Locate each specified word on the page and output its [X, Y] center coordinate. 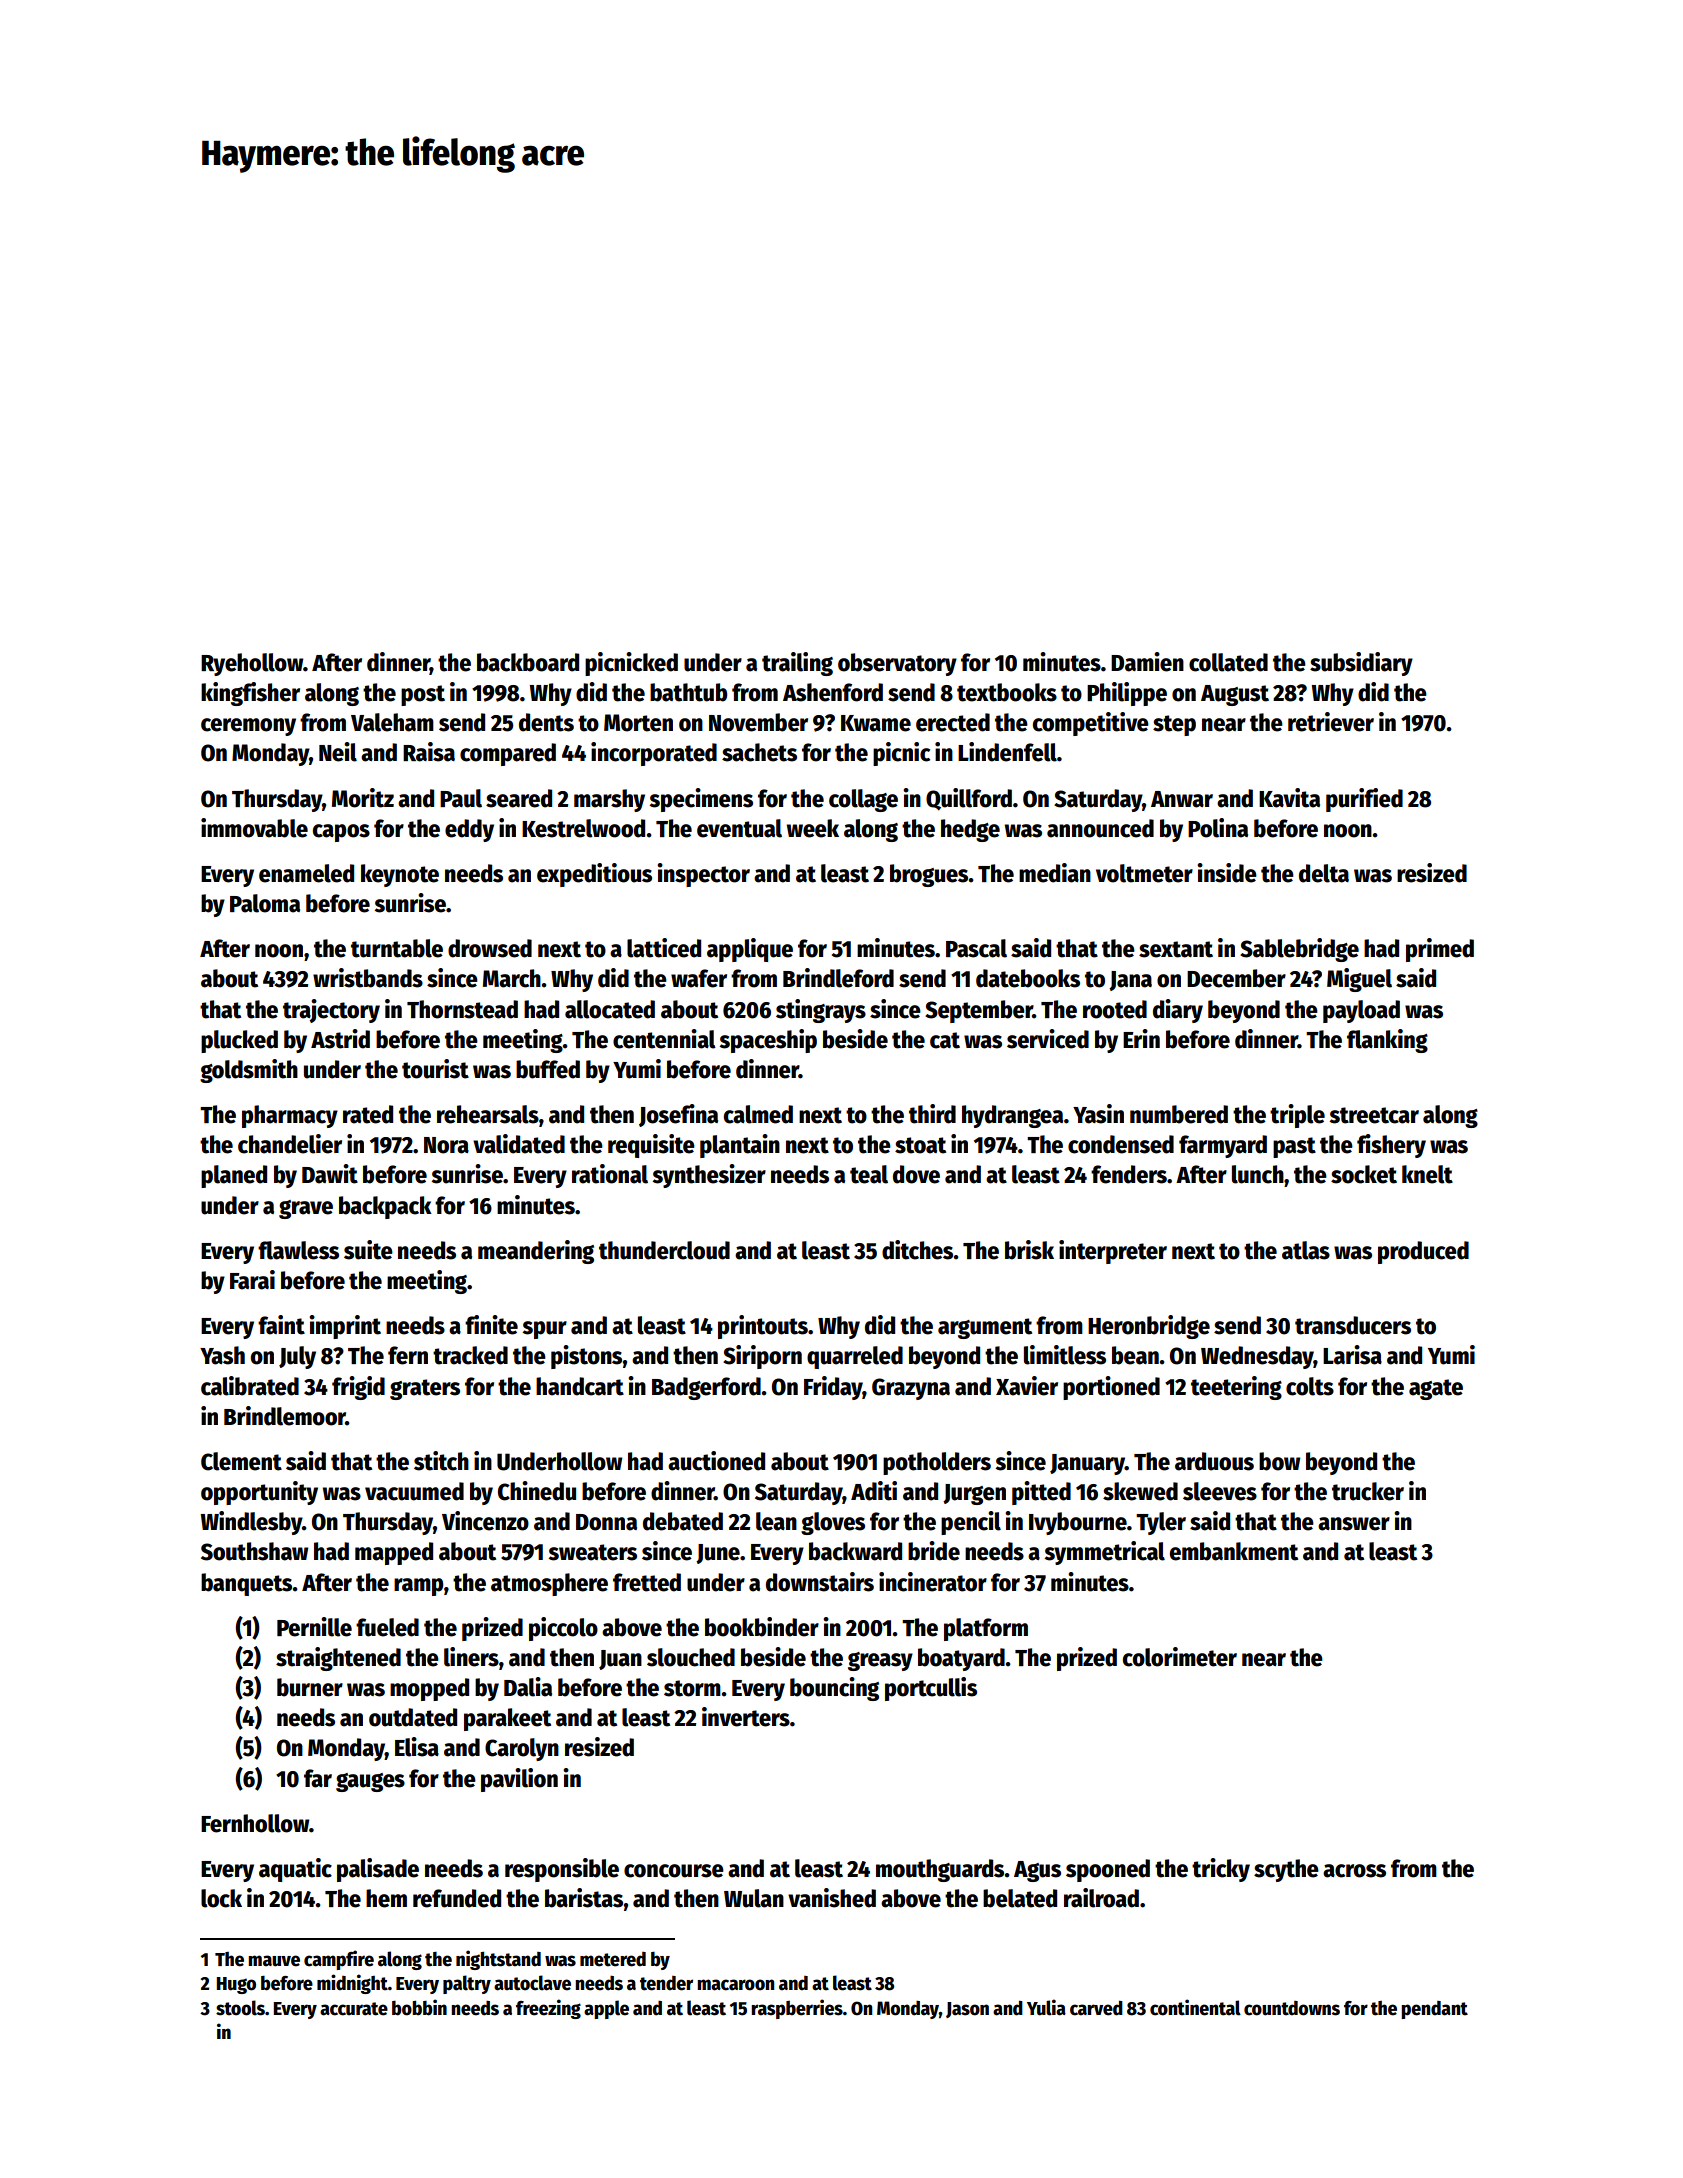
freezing [548, 2009]
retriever [1331, 722]
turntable [397, 948]
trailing [797, 664]
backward [855, 1551]
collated [1228, 662]
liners [471, 1657]
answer [1354, 1524]
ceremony [248, 727]
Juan [620, 1660]
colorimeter [1180, 1657]
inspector [703, 875]
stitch [441, 1461]
